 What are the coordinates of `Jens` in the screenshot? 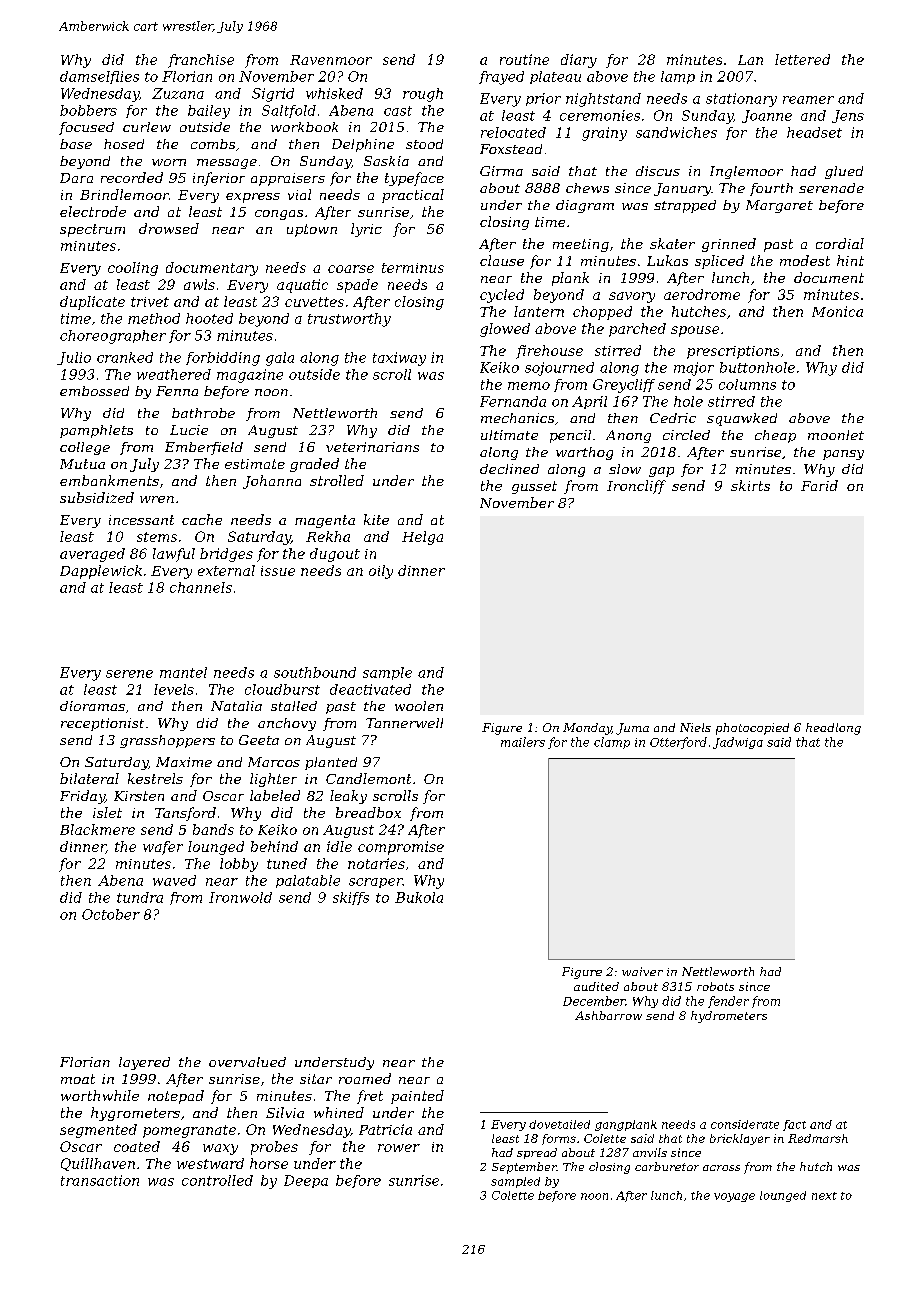 It's located at (848, 116).
